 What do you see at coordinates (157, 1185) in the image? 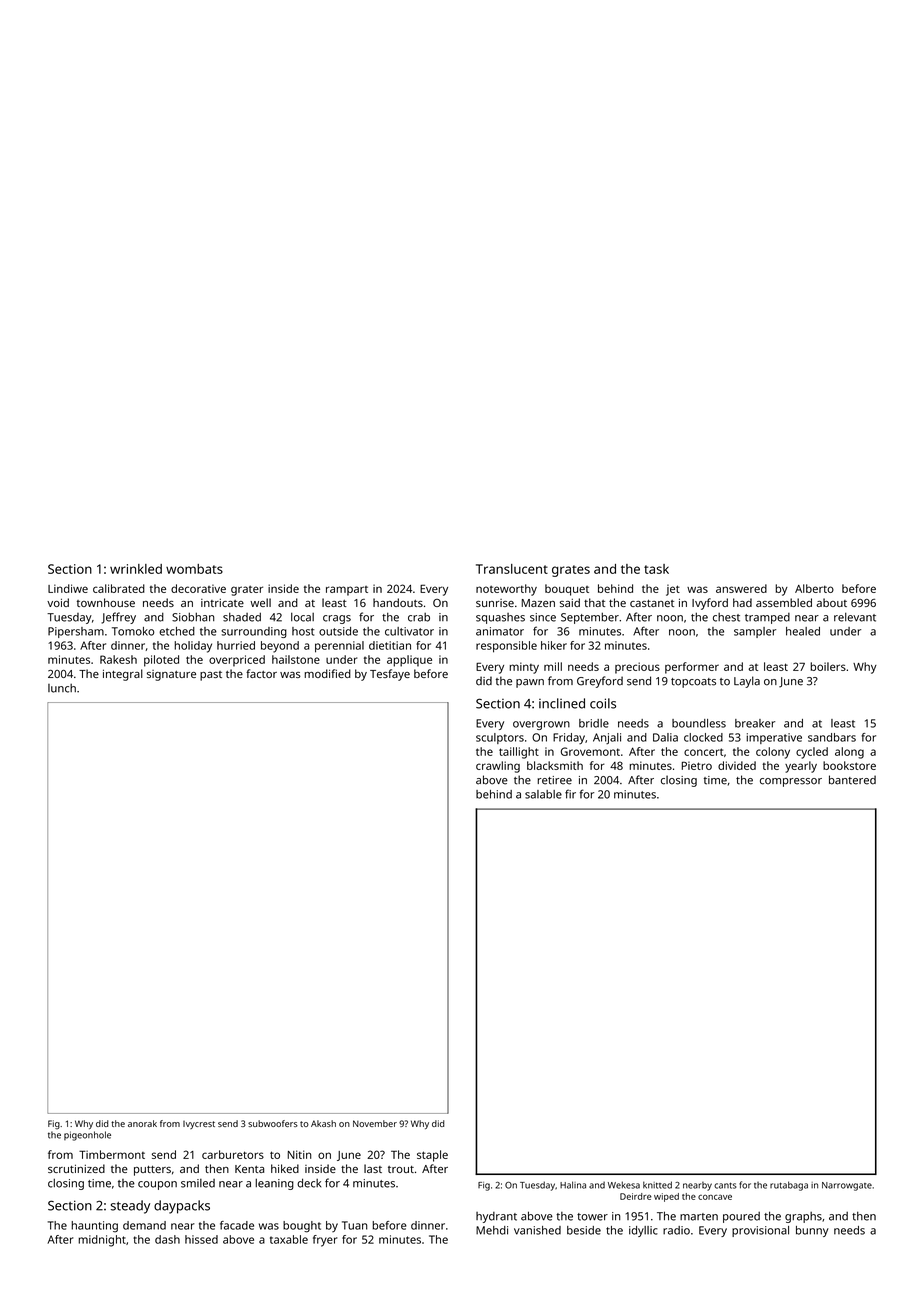
I see `coupon` at bounding box center [157, 1185].
